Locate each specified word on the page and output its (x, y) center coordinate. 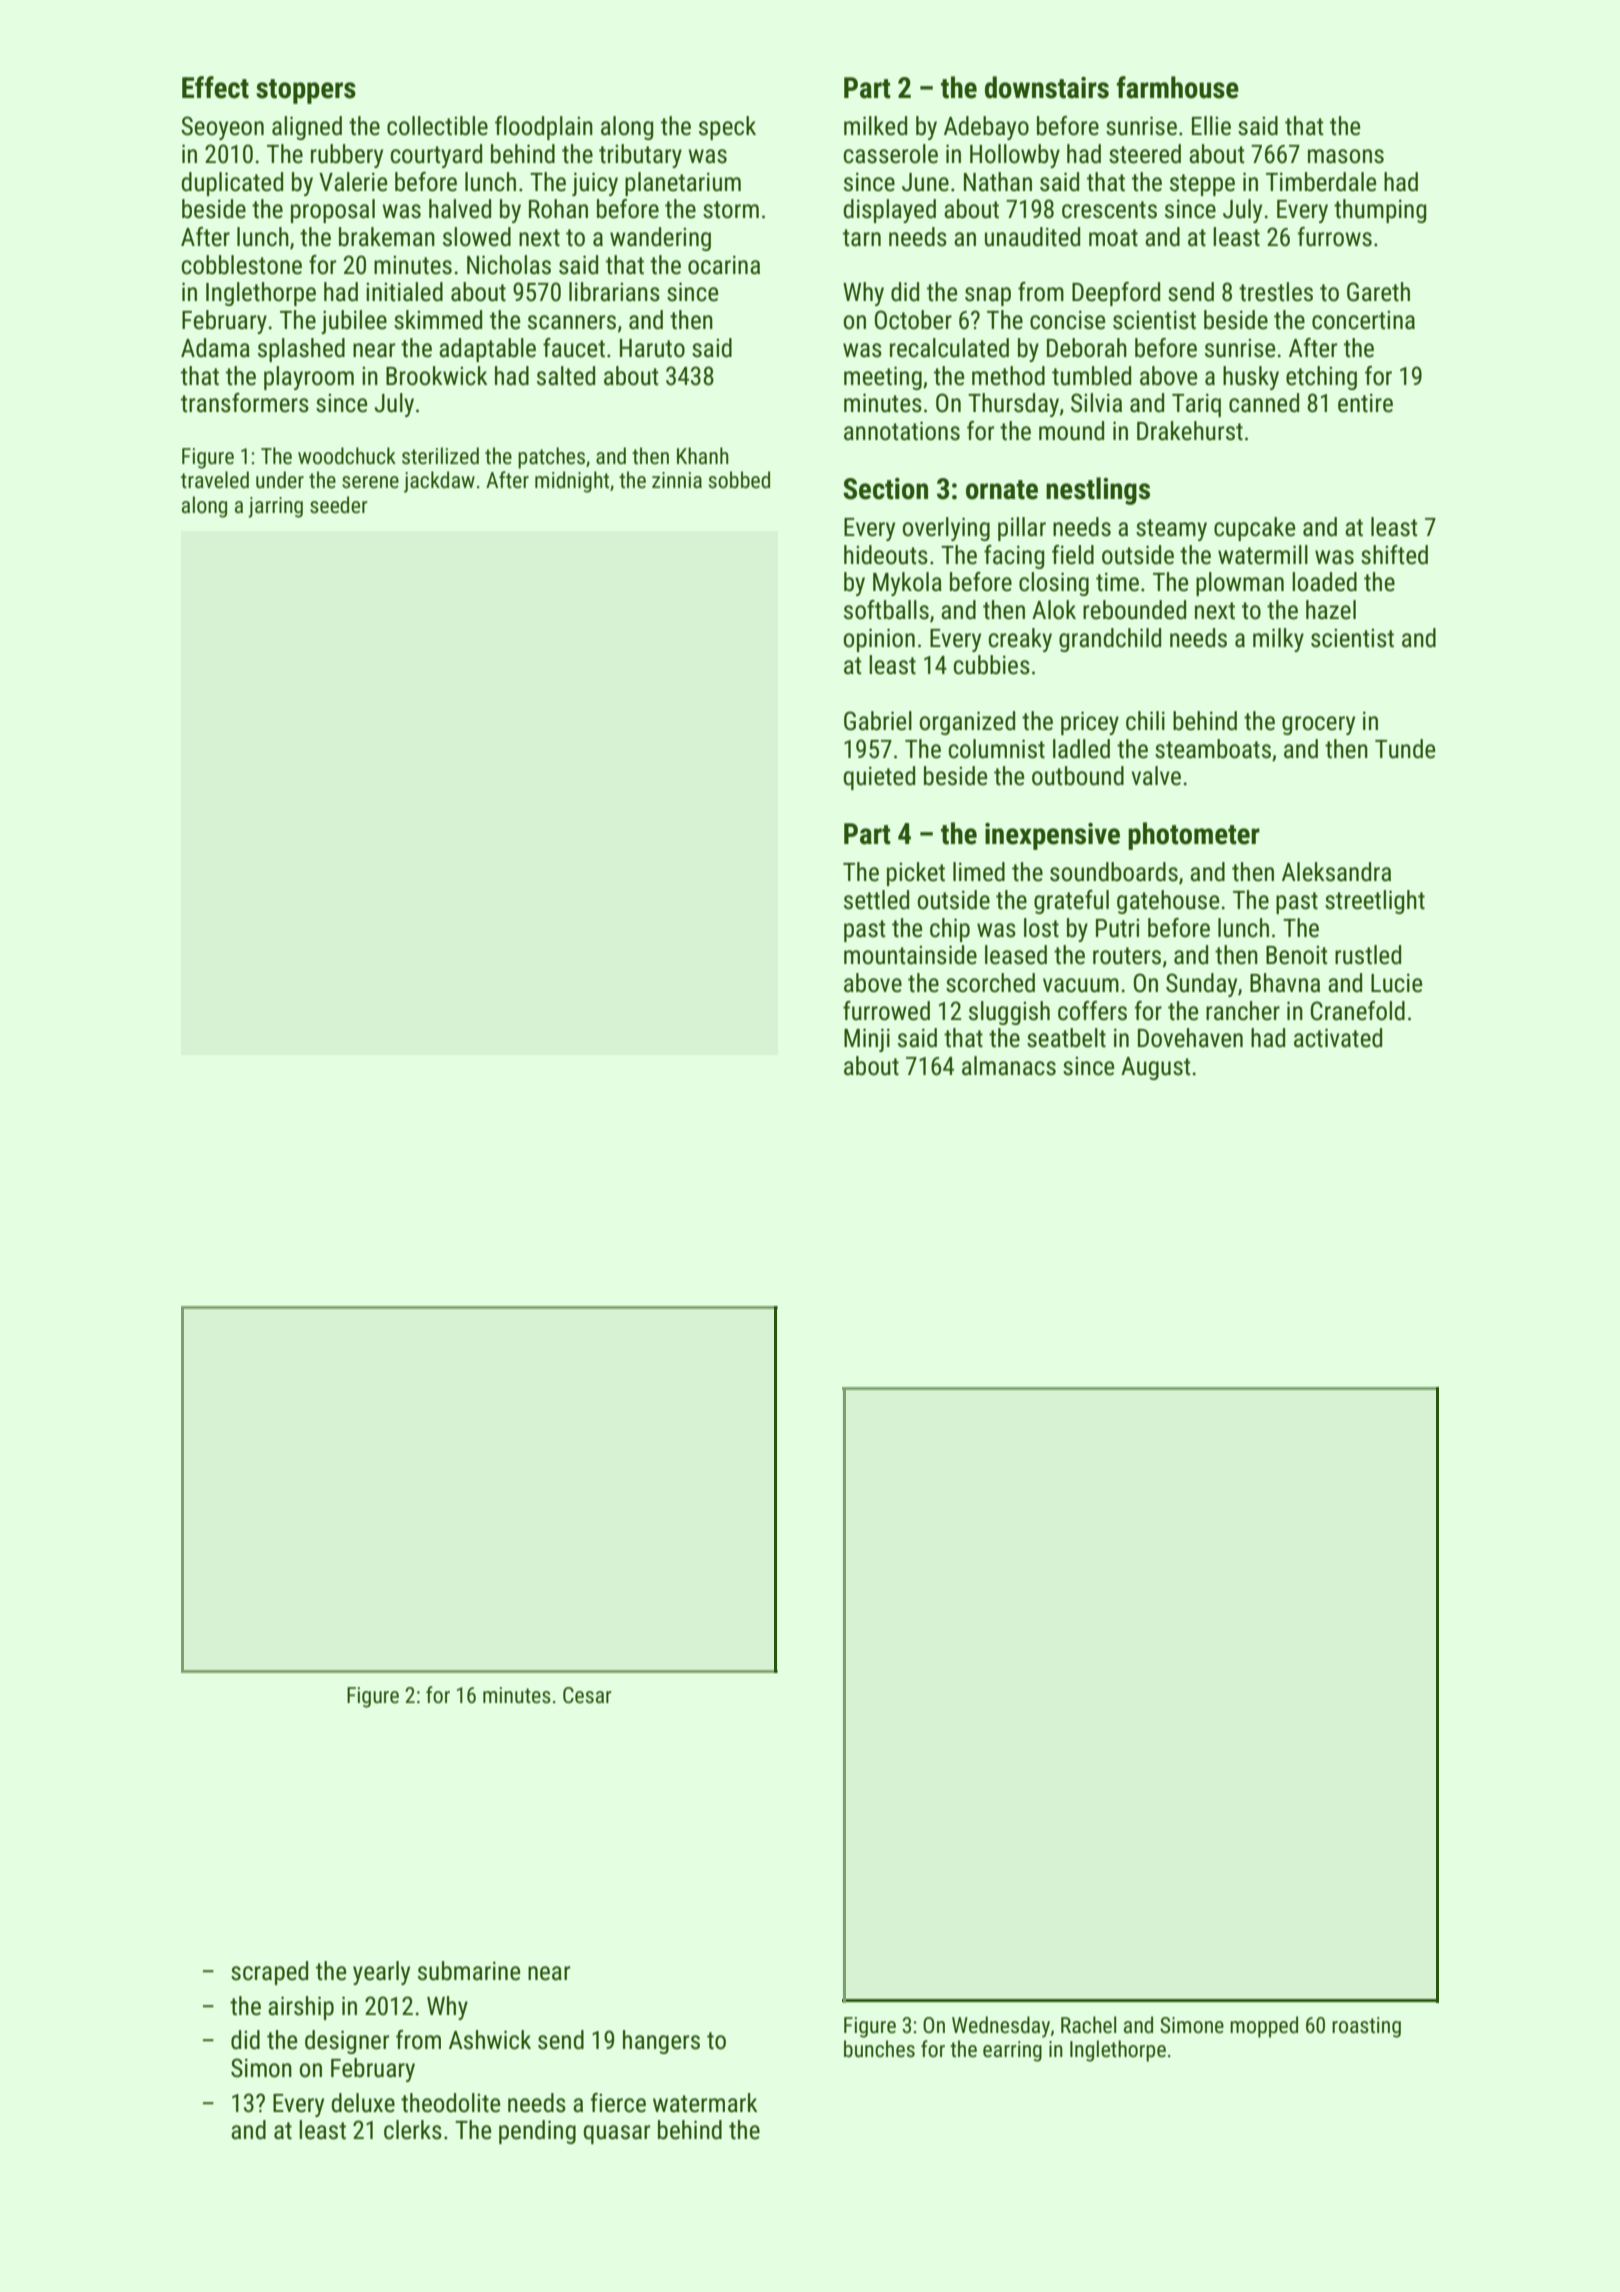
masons (1346, 156)
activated (1338, 1038)
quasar (616, 2134)
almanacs (1009, 1066)
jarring (275, 507)
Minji (867, 1040)
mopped (1264, 2027)
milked (875, 126)
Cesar (587, 1695)
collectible (437, 126)
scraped (269, 1973)
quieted (879, 778)
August (1156, 1068)
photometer (1194, 836)
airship (301, 2008)
